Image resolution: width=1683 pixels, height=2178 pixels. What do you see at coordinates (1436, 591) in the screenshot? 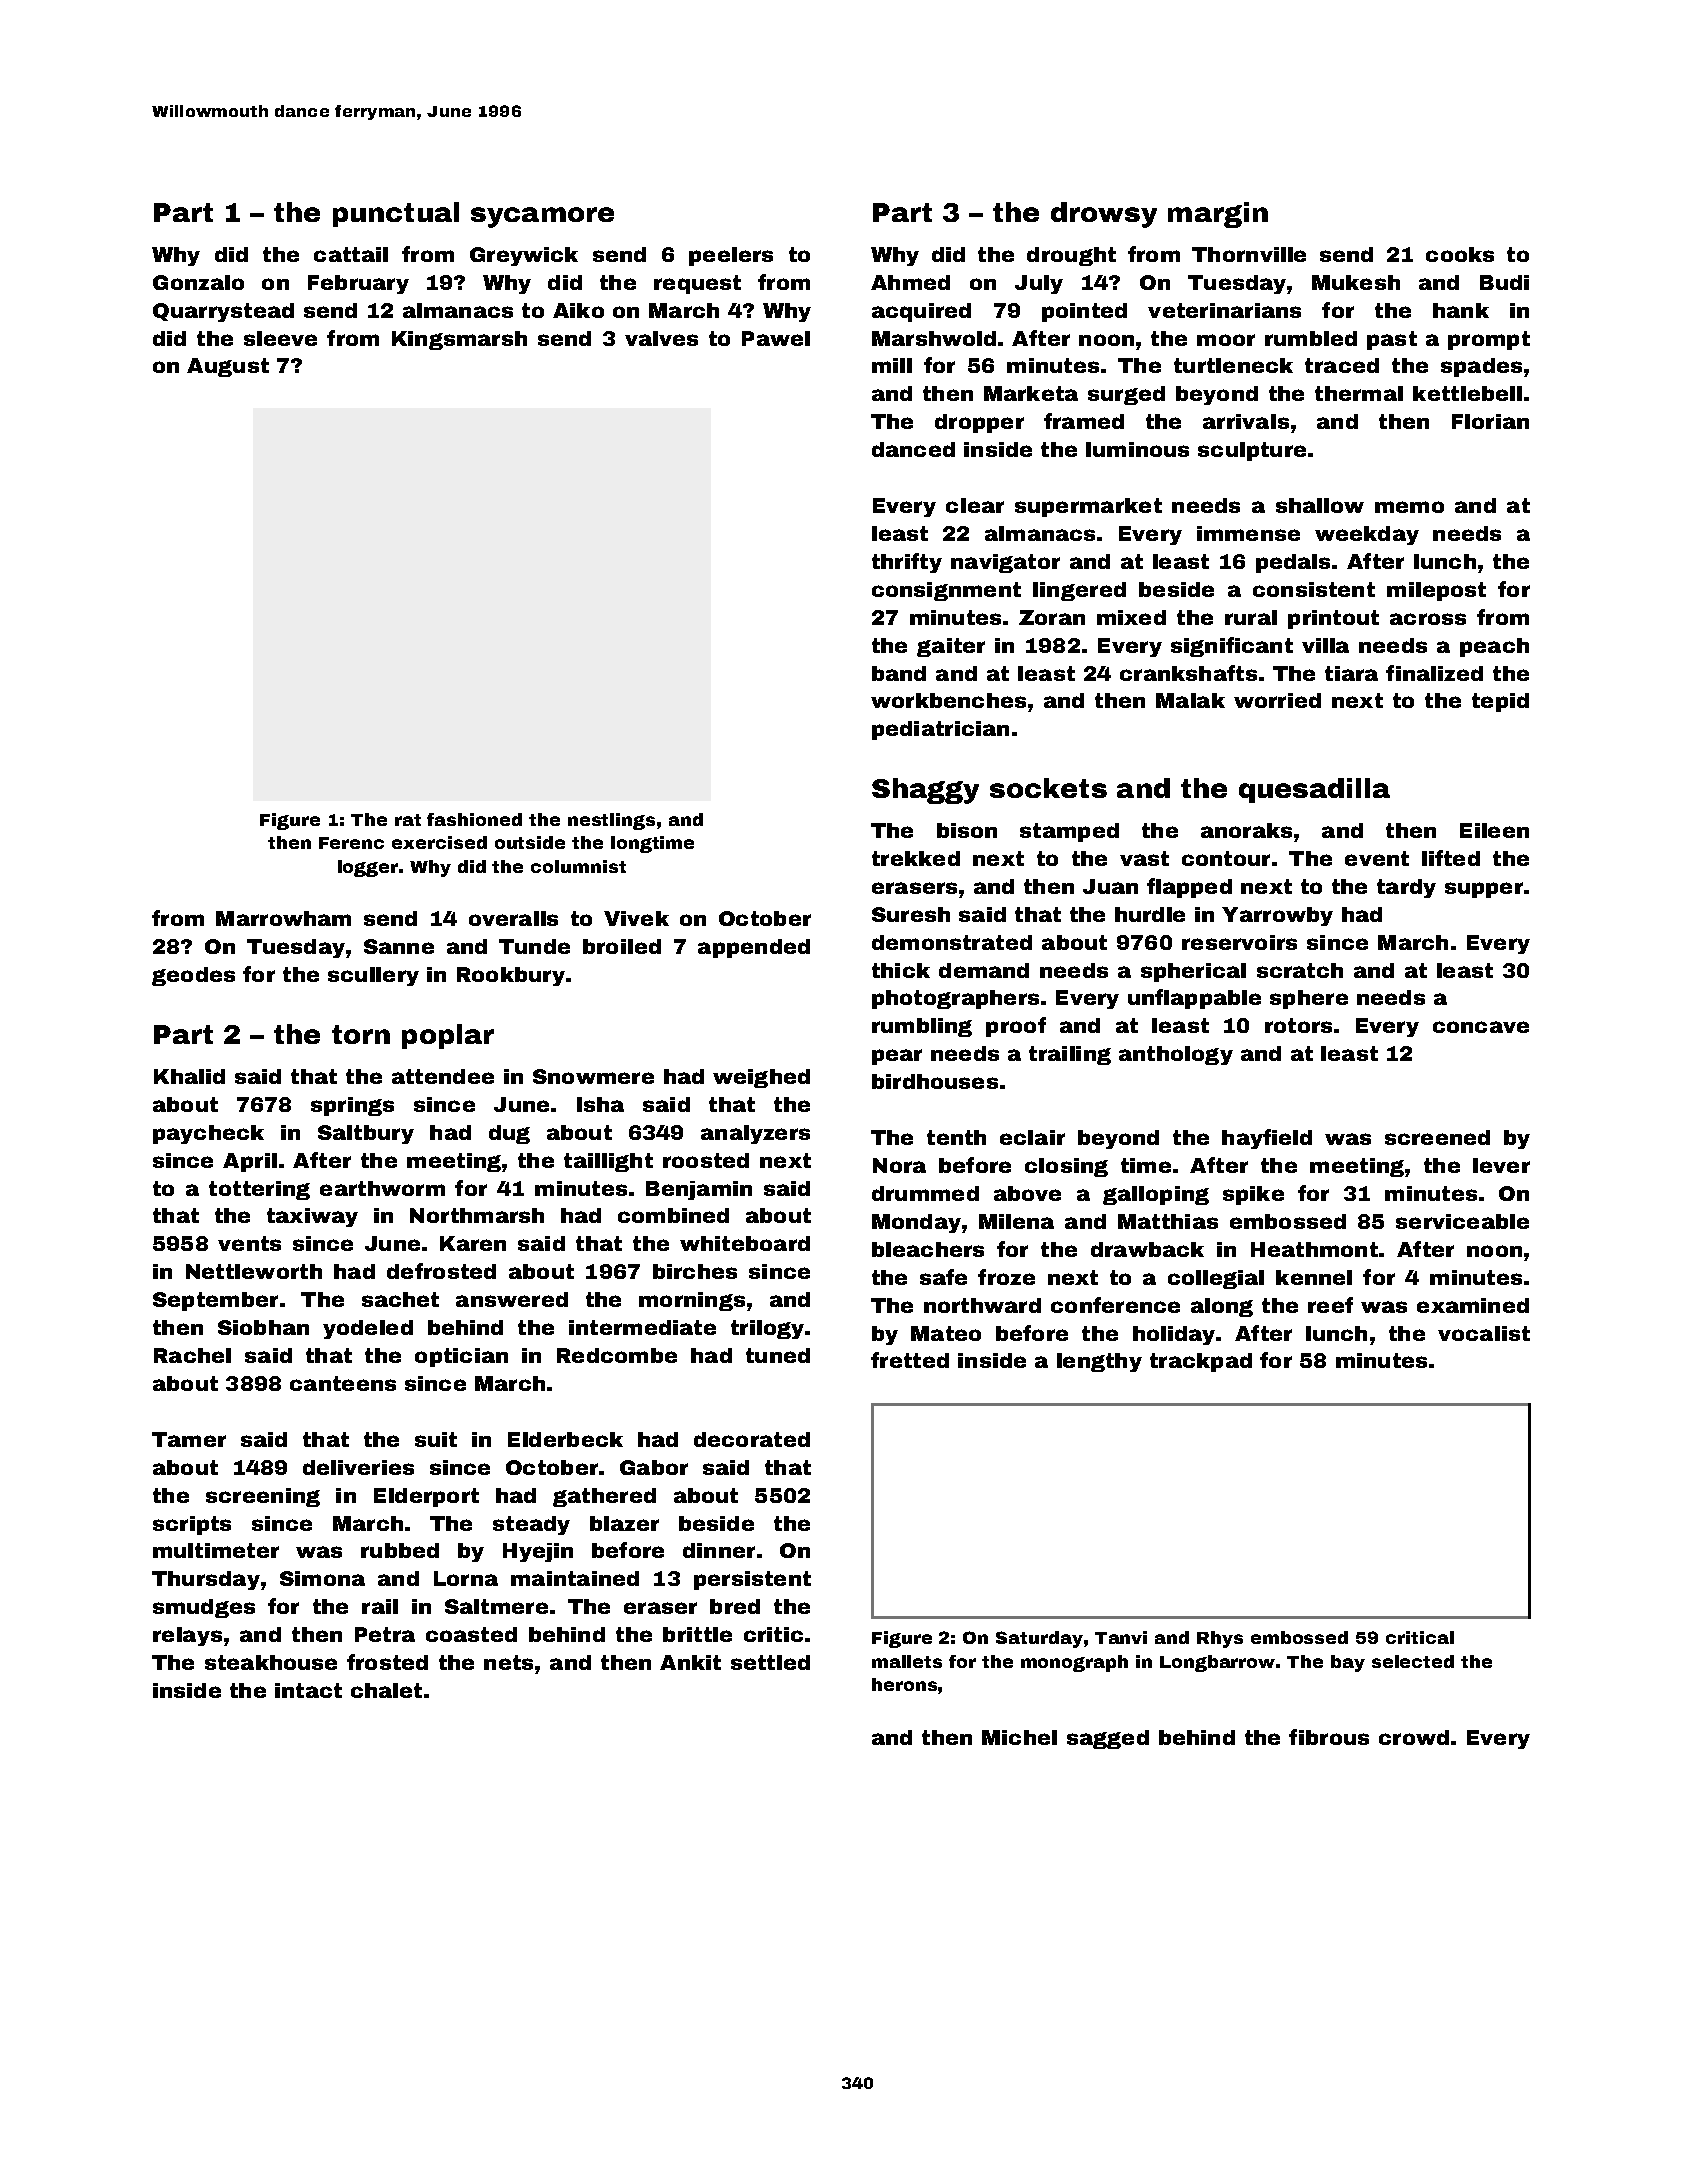
I see `milepost` at bounding box center [1436, 591].
